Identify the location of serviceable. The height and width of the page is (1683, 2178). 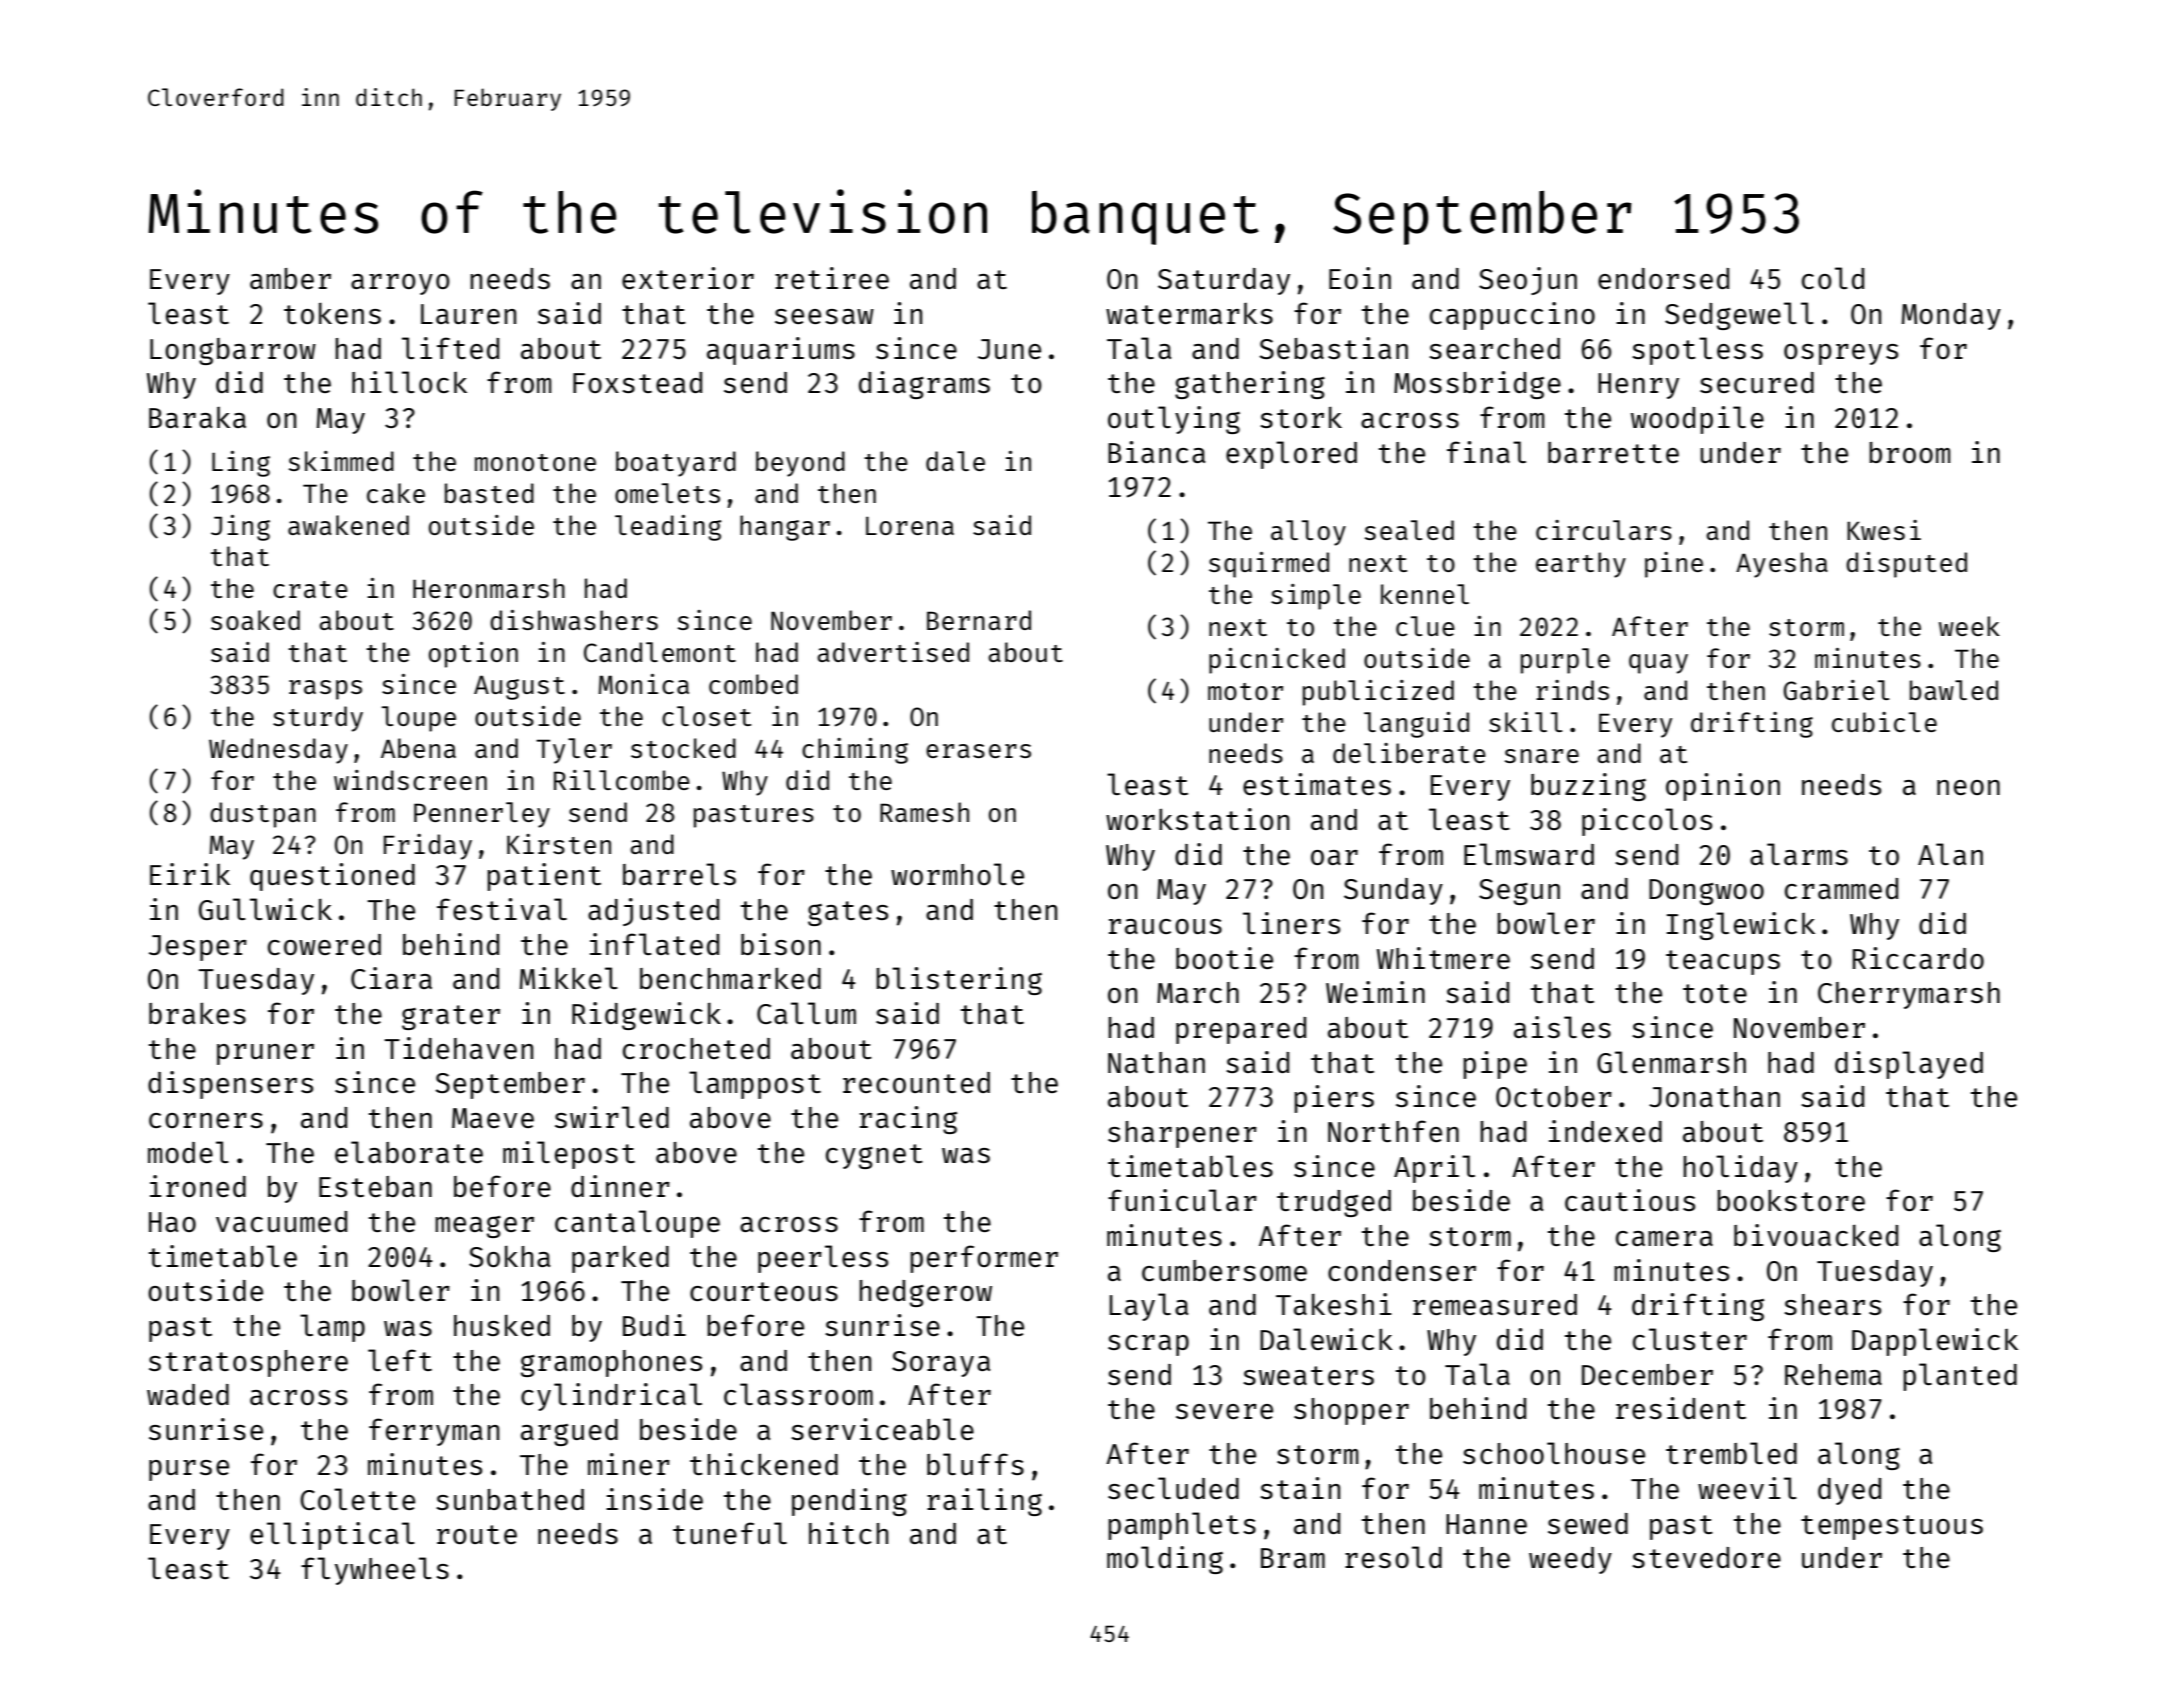
(882, 1429).
